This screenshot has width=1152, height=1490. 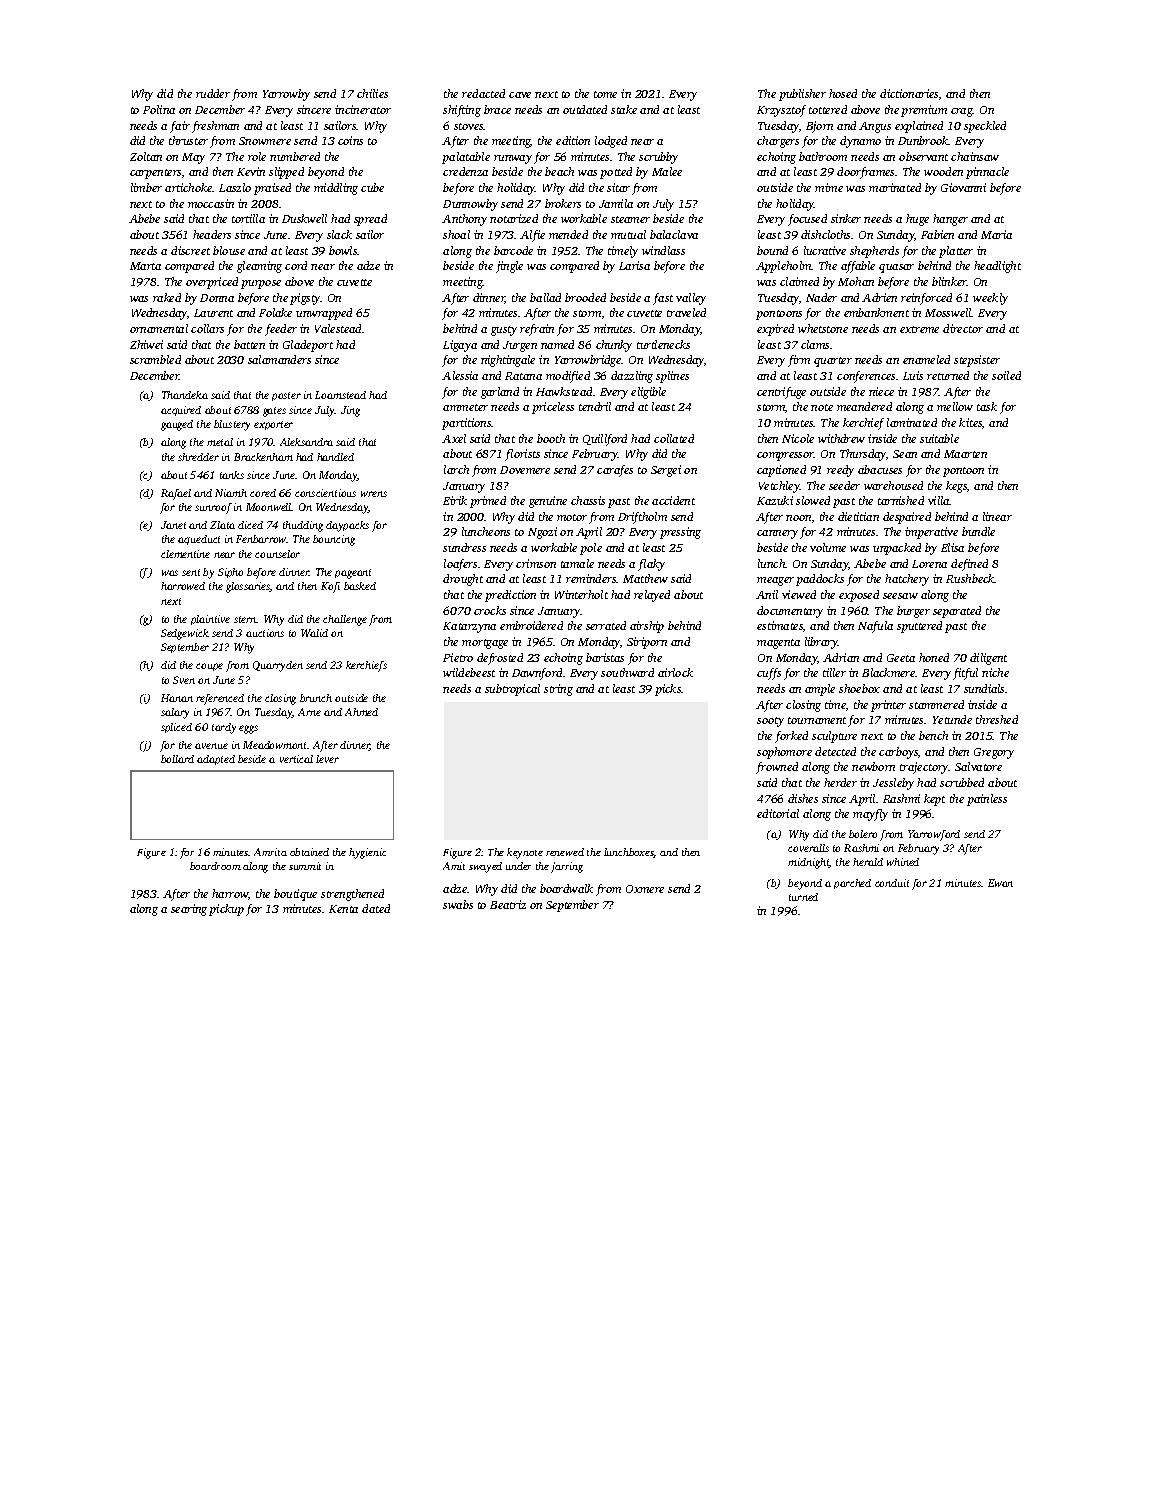 I want to click on handled, so click(x=335, y=457).
